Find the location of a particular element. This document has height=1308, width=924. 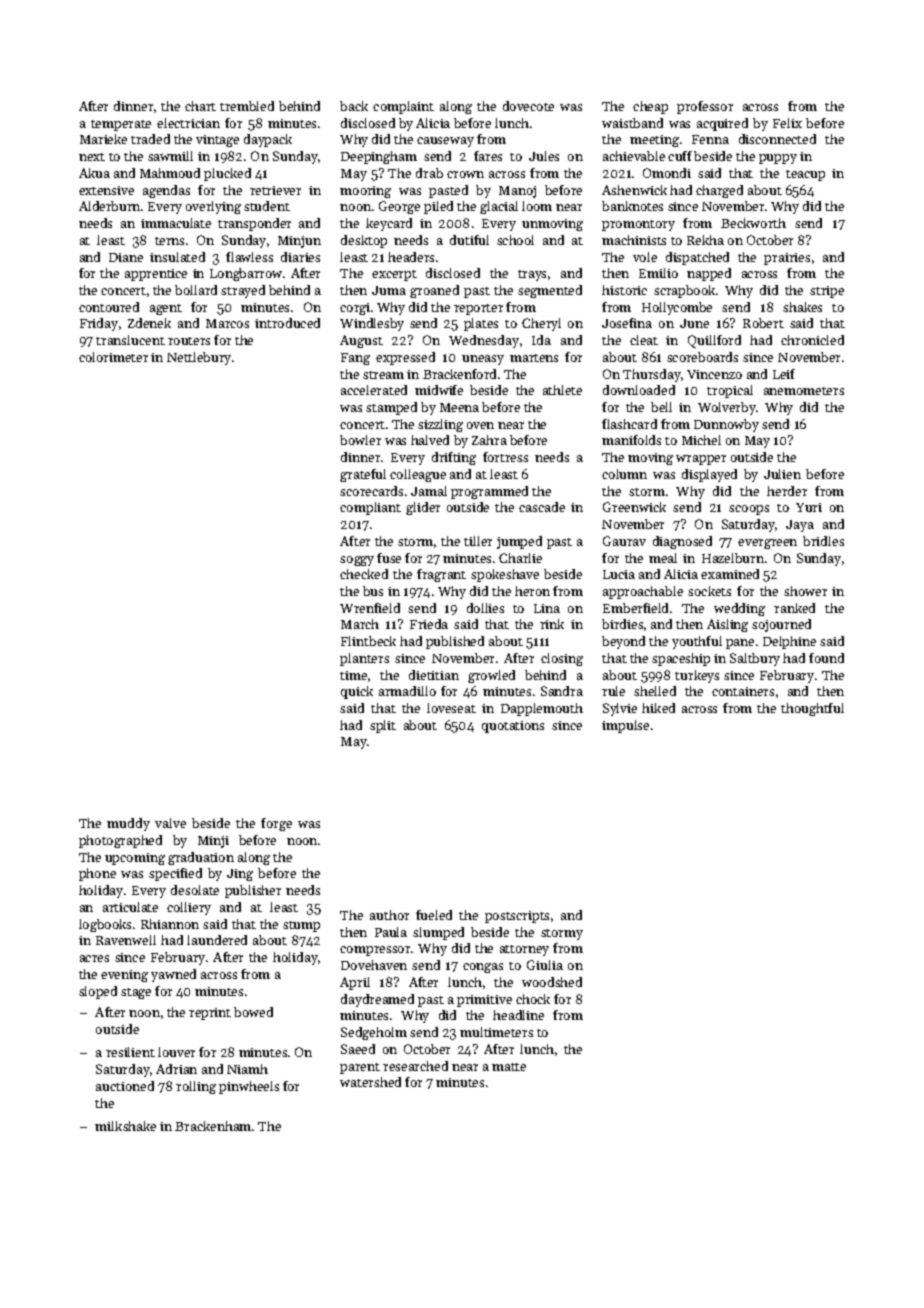

valve is located at coordinates (170, 823).
